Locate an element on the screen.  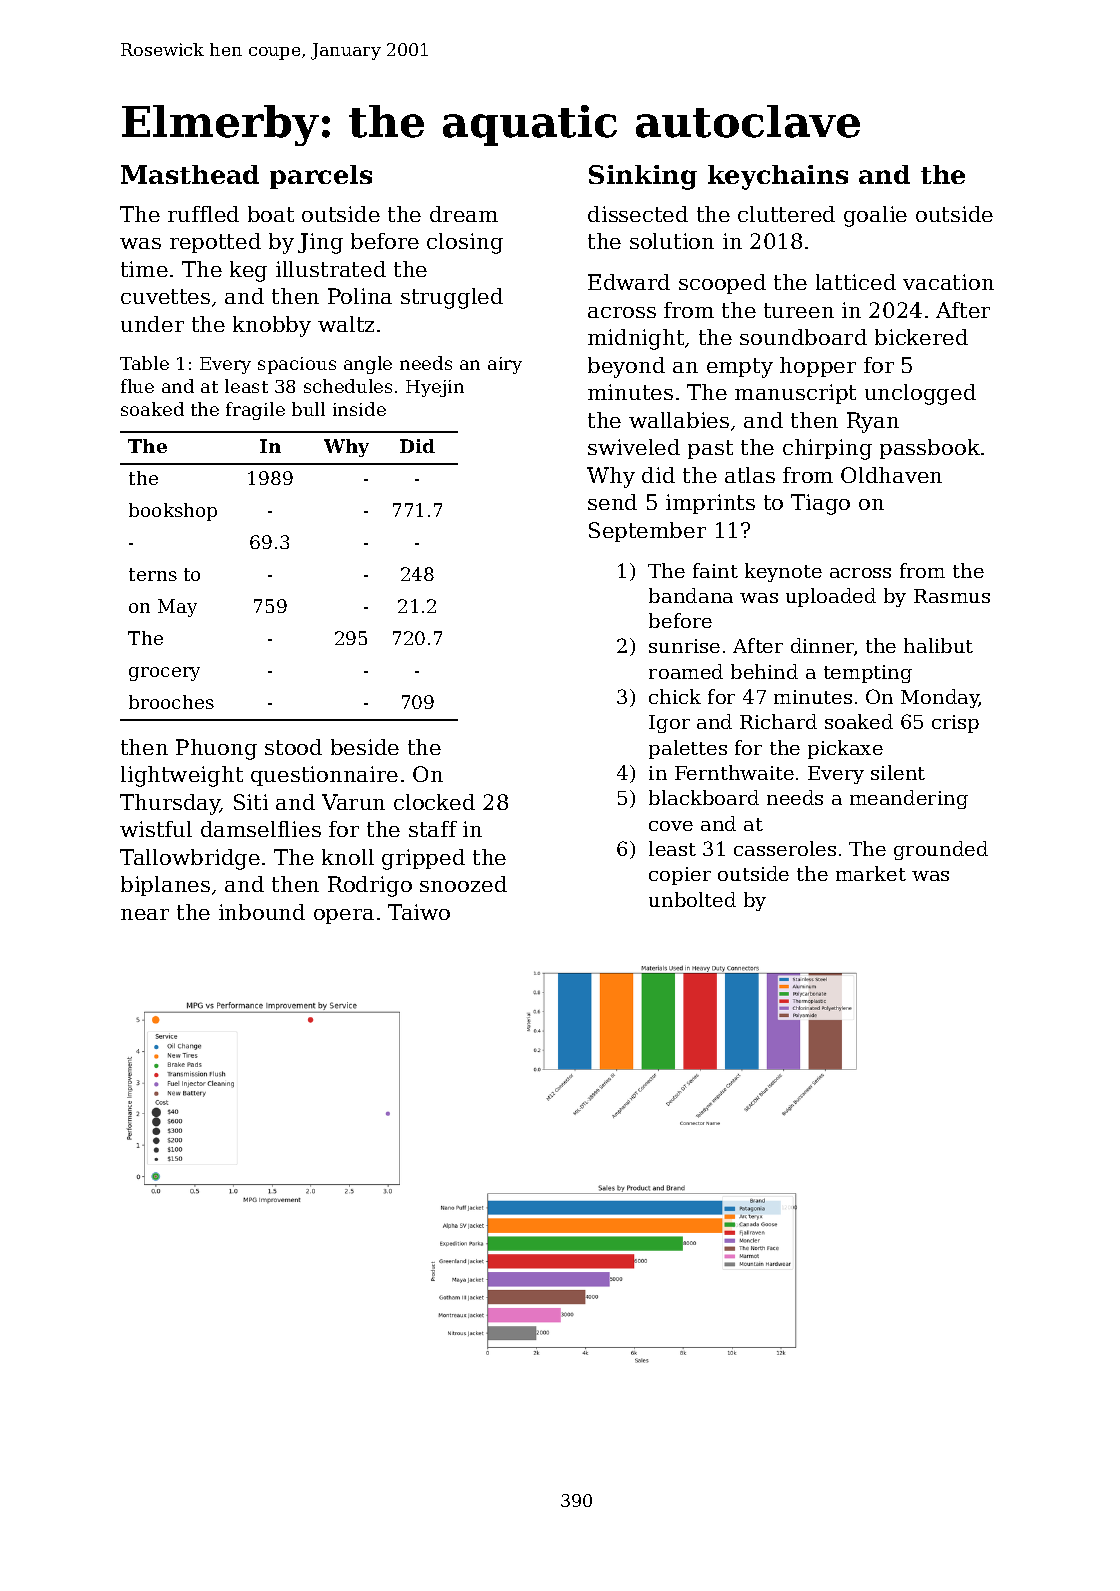
vacation is located at coordinates (948, 282).
